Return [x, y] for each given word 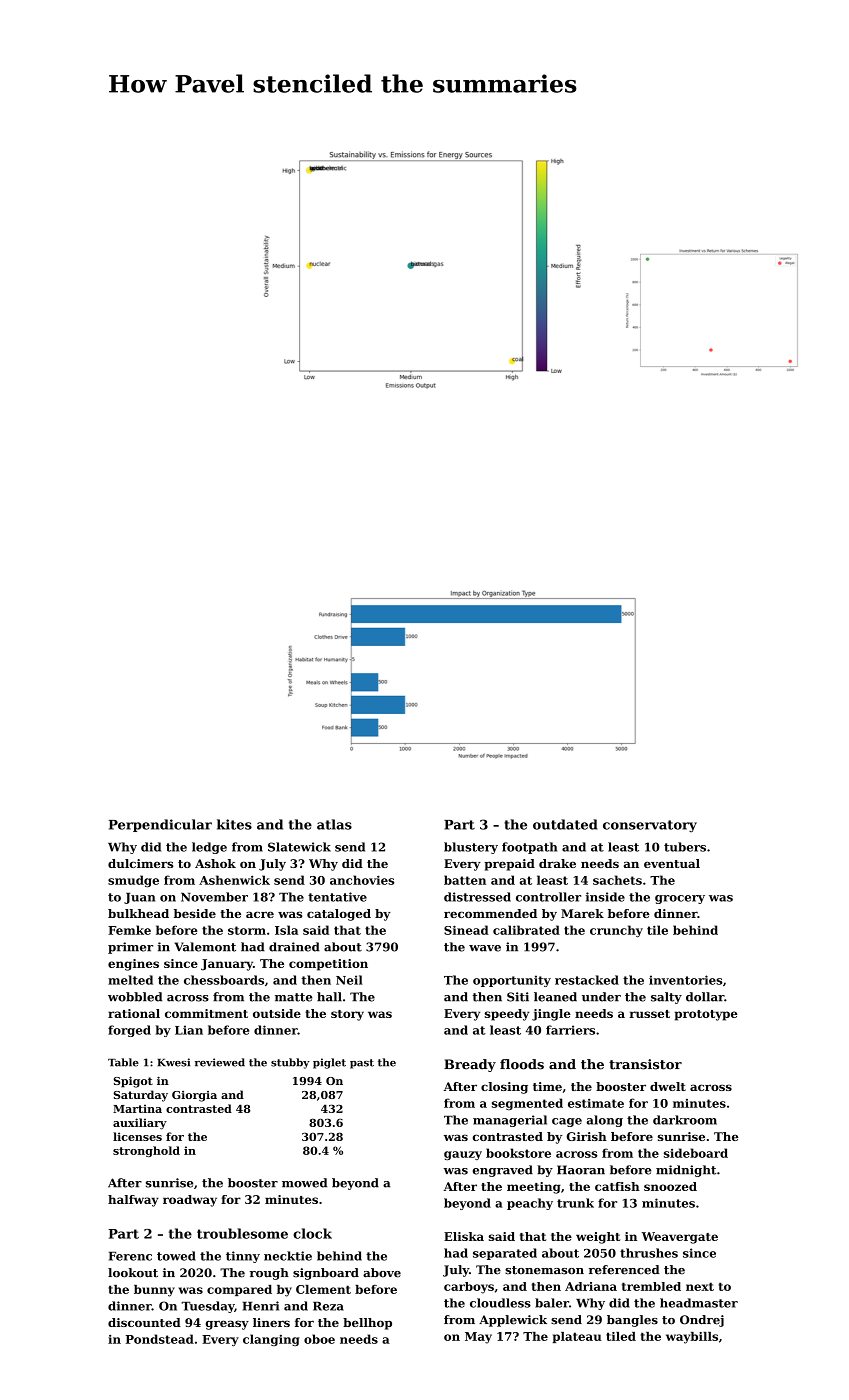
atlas [334, 824]
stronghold [146, 1151]
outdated [565, 824]
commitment [206, 1013]
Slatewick [299, 847]
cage [567, 1122]
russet [650, 1014]
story [347, 1015]
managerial [510, 1121]
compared [239, 1290]
